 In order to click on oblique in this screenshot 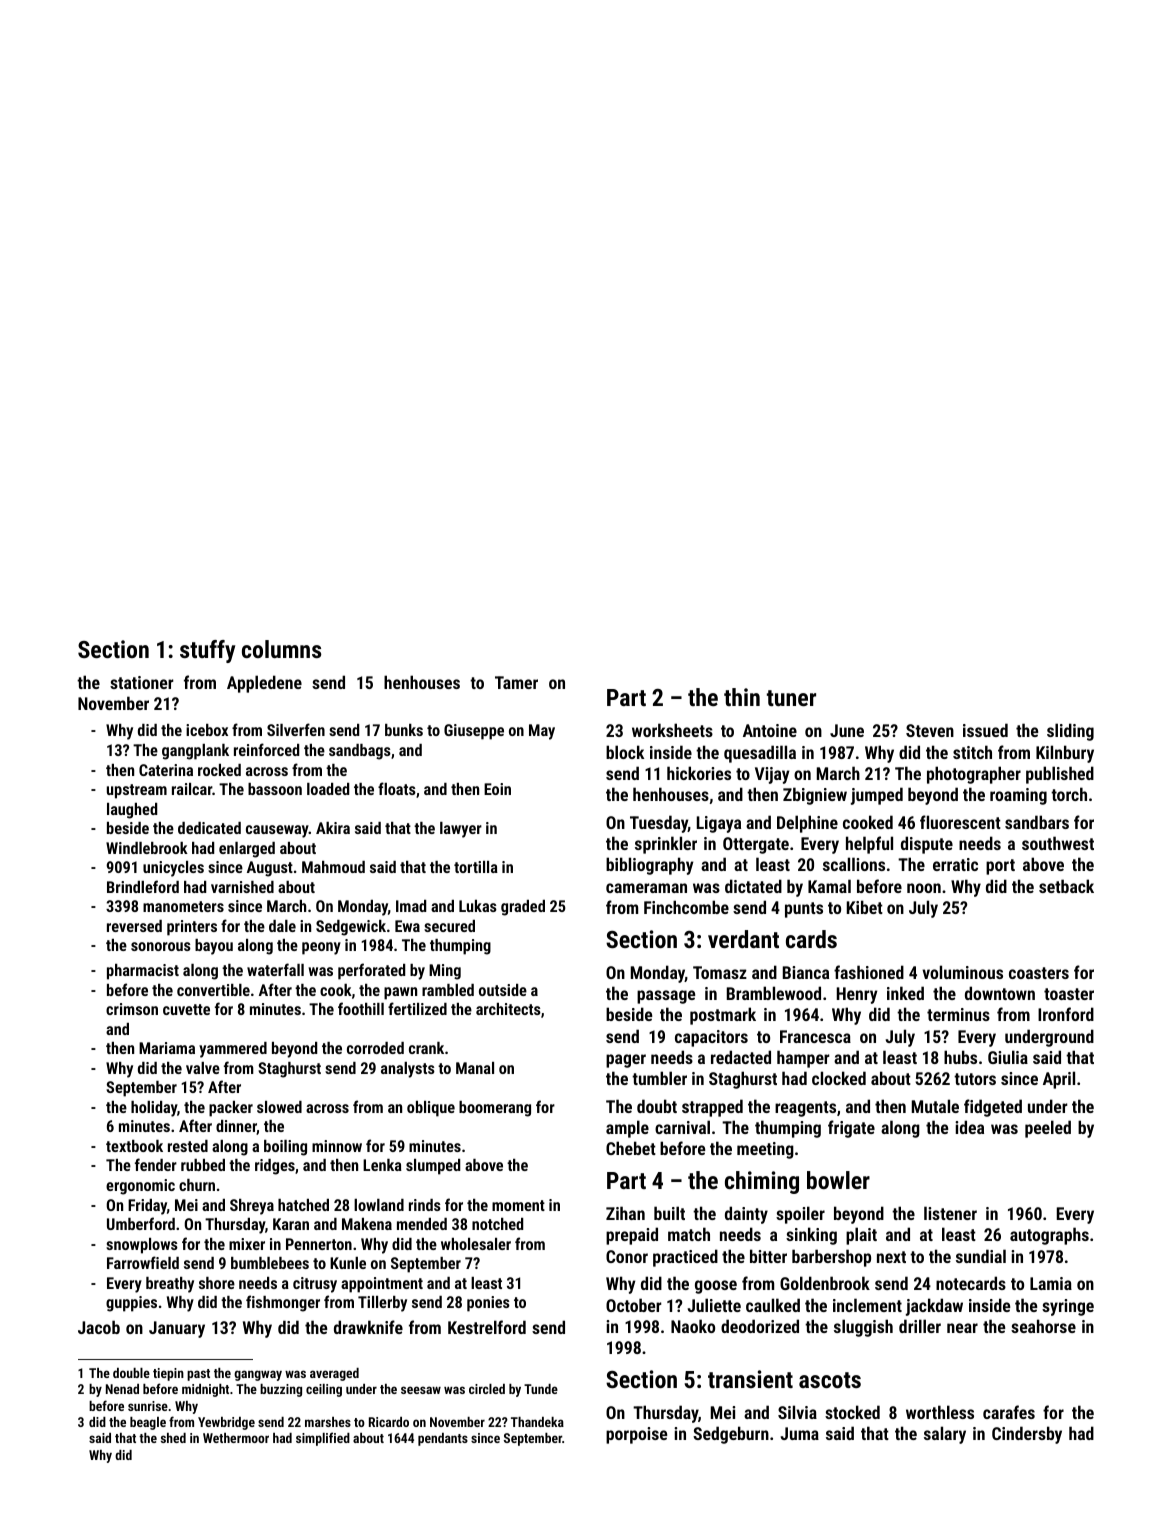, I will do `click(431, 1109)`.
